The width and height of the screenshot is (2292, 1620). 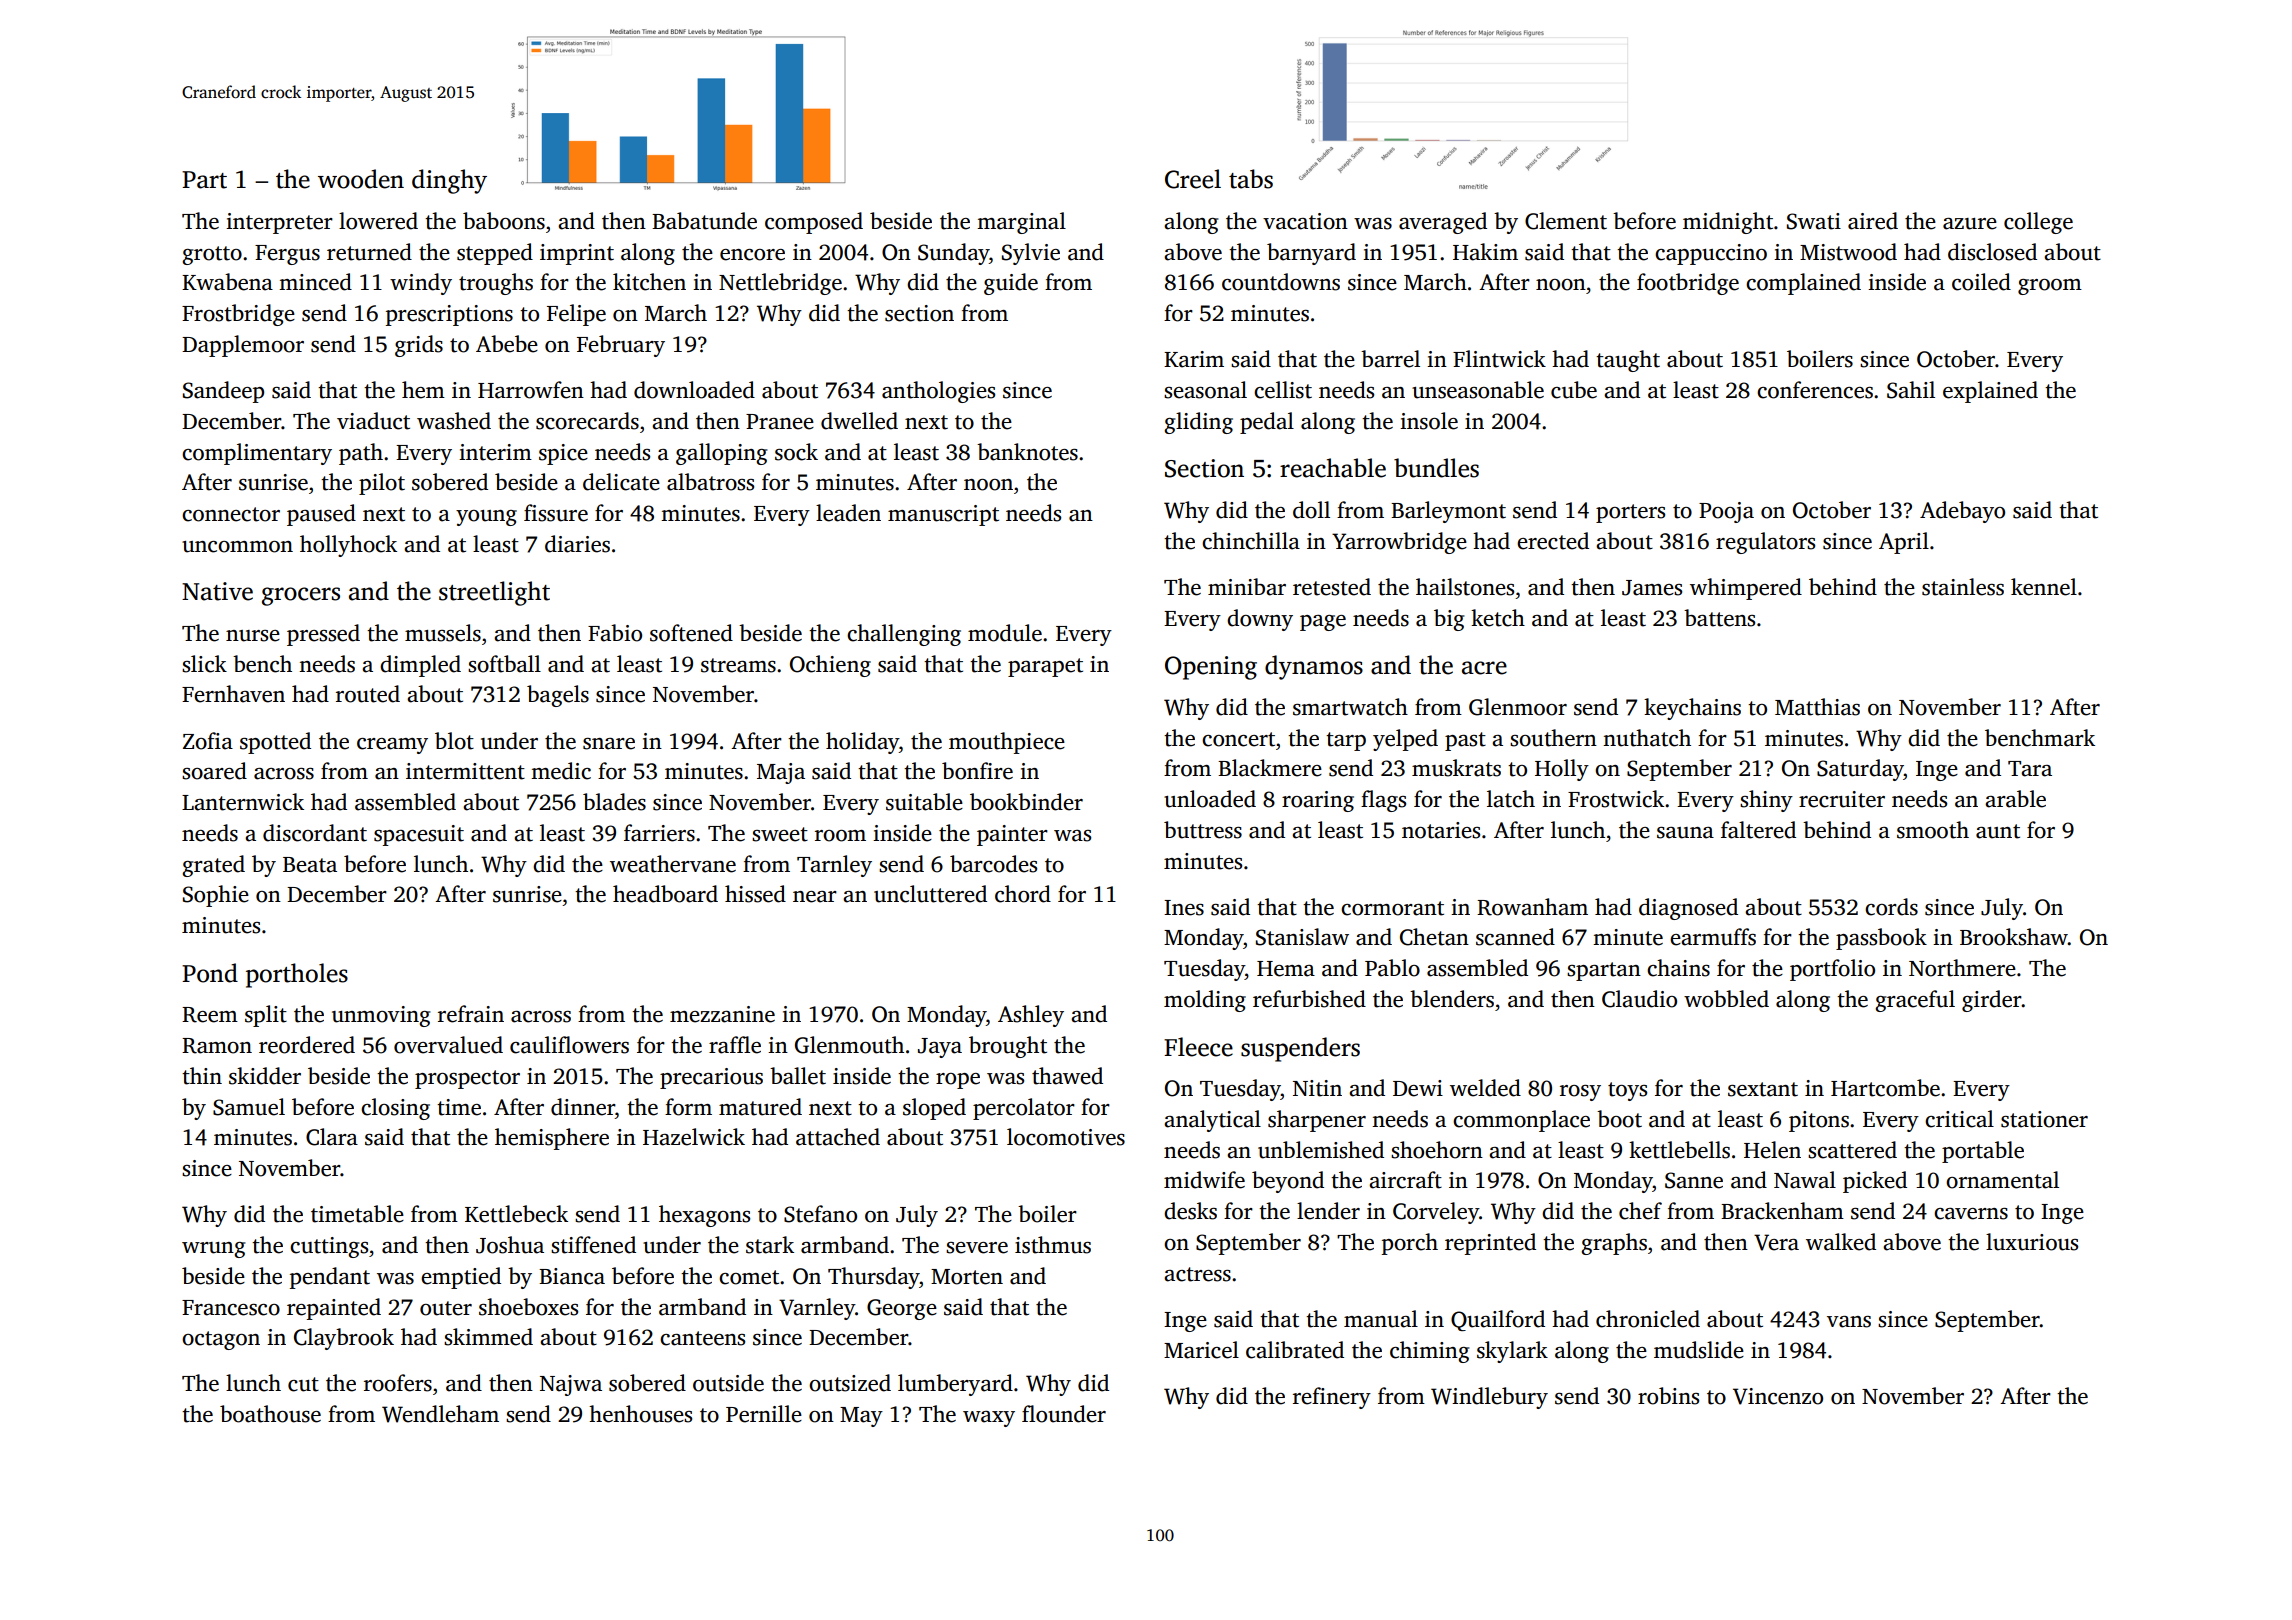 I want to click on sloped, so click(x=934, y=1109).
